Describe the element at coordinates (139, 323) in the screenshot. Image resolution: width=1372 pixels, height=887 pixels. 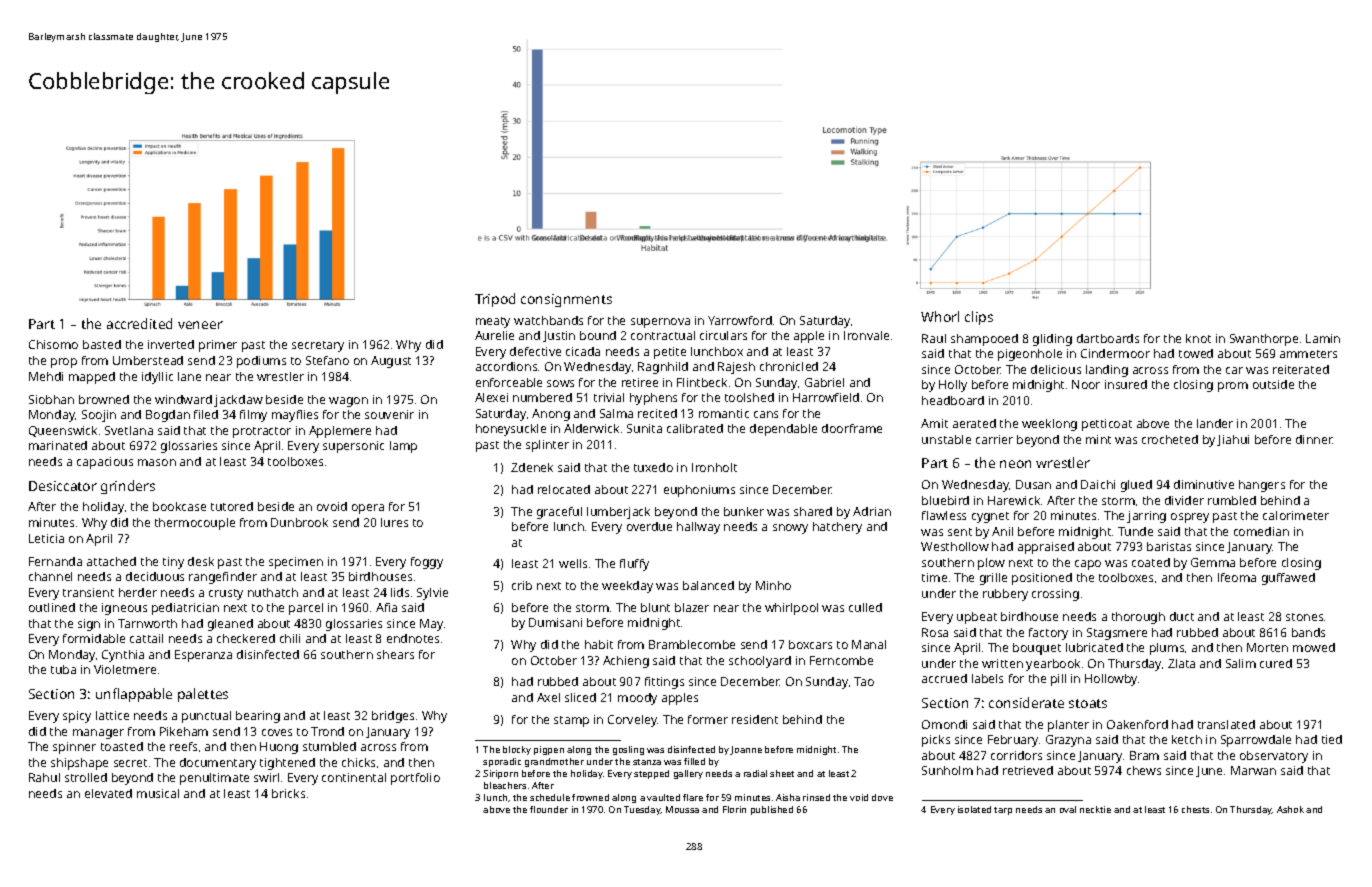
I see `accredited` at that location.
